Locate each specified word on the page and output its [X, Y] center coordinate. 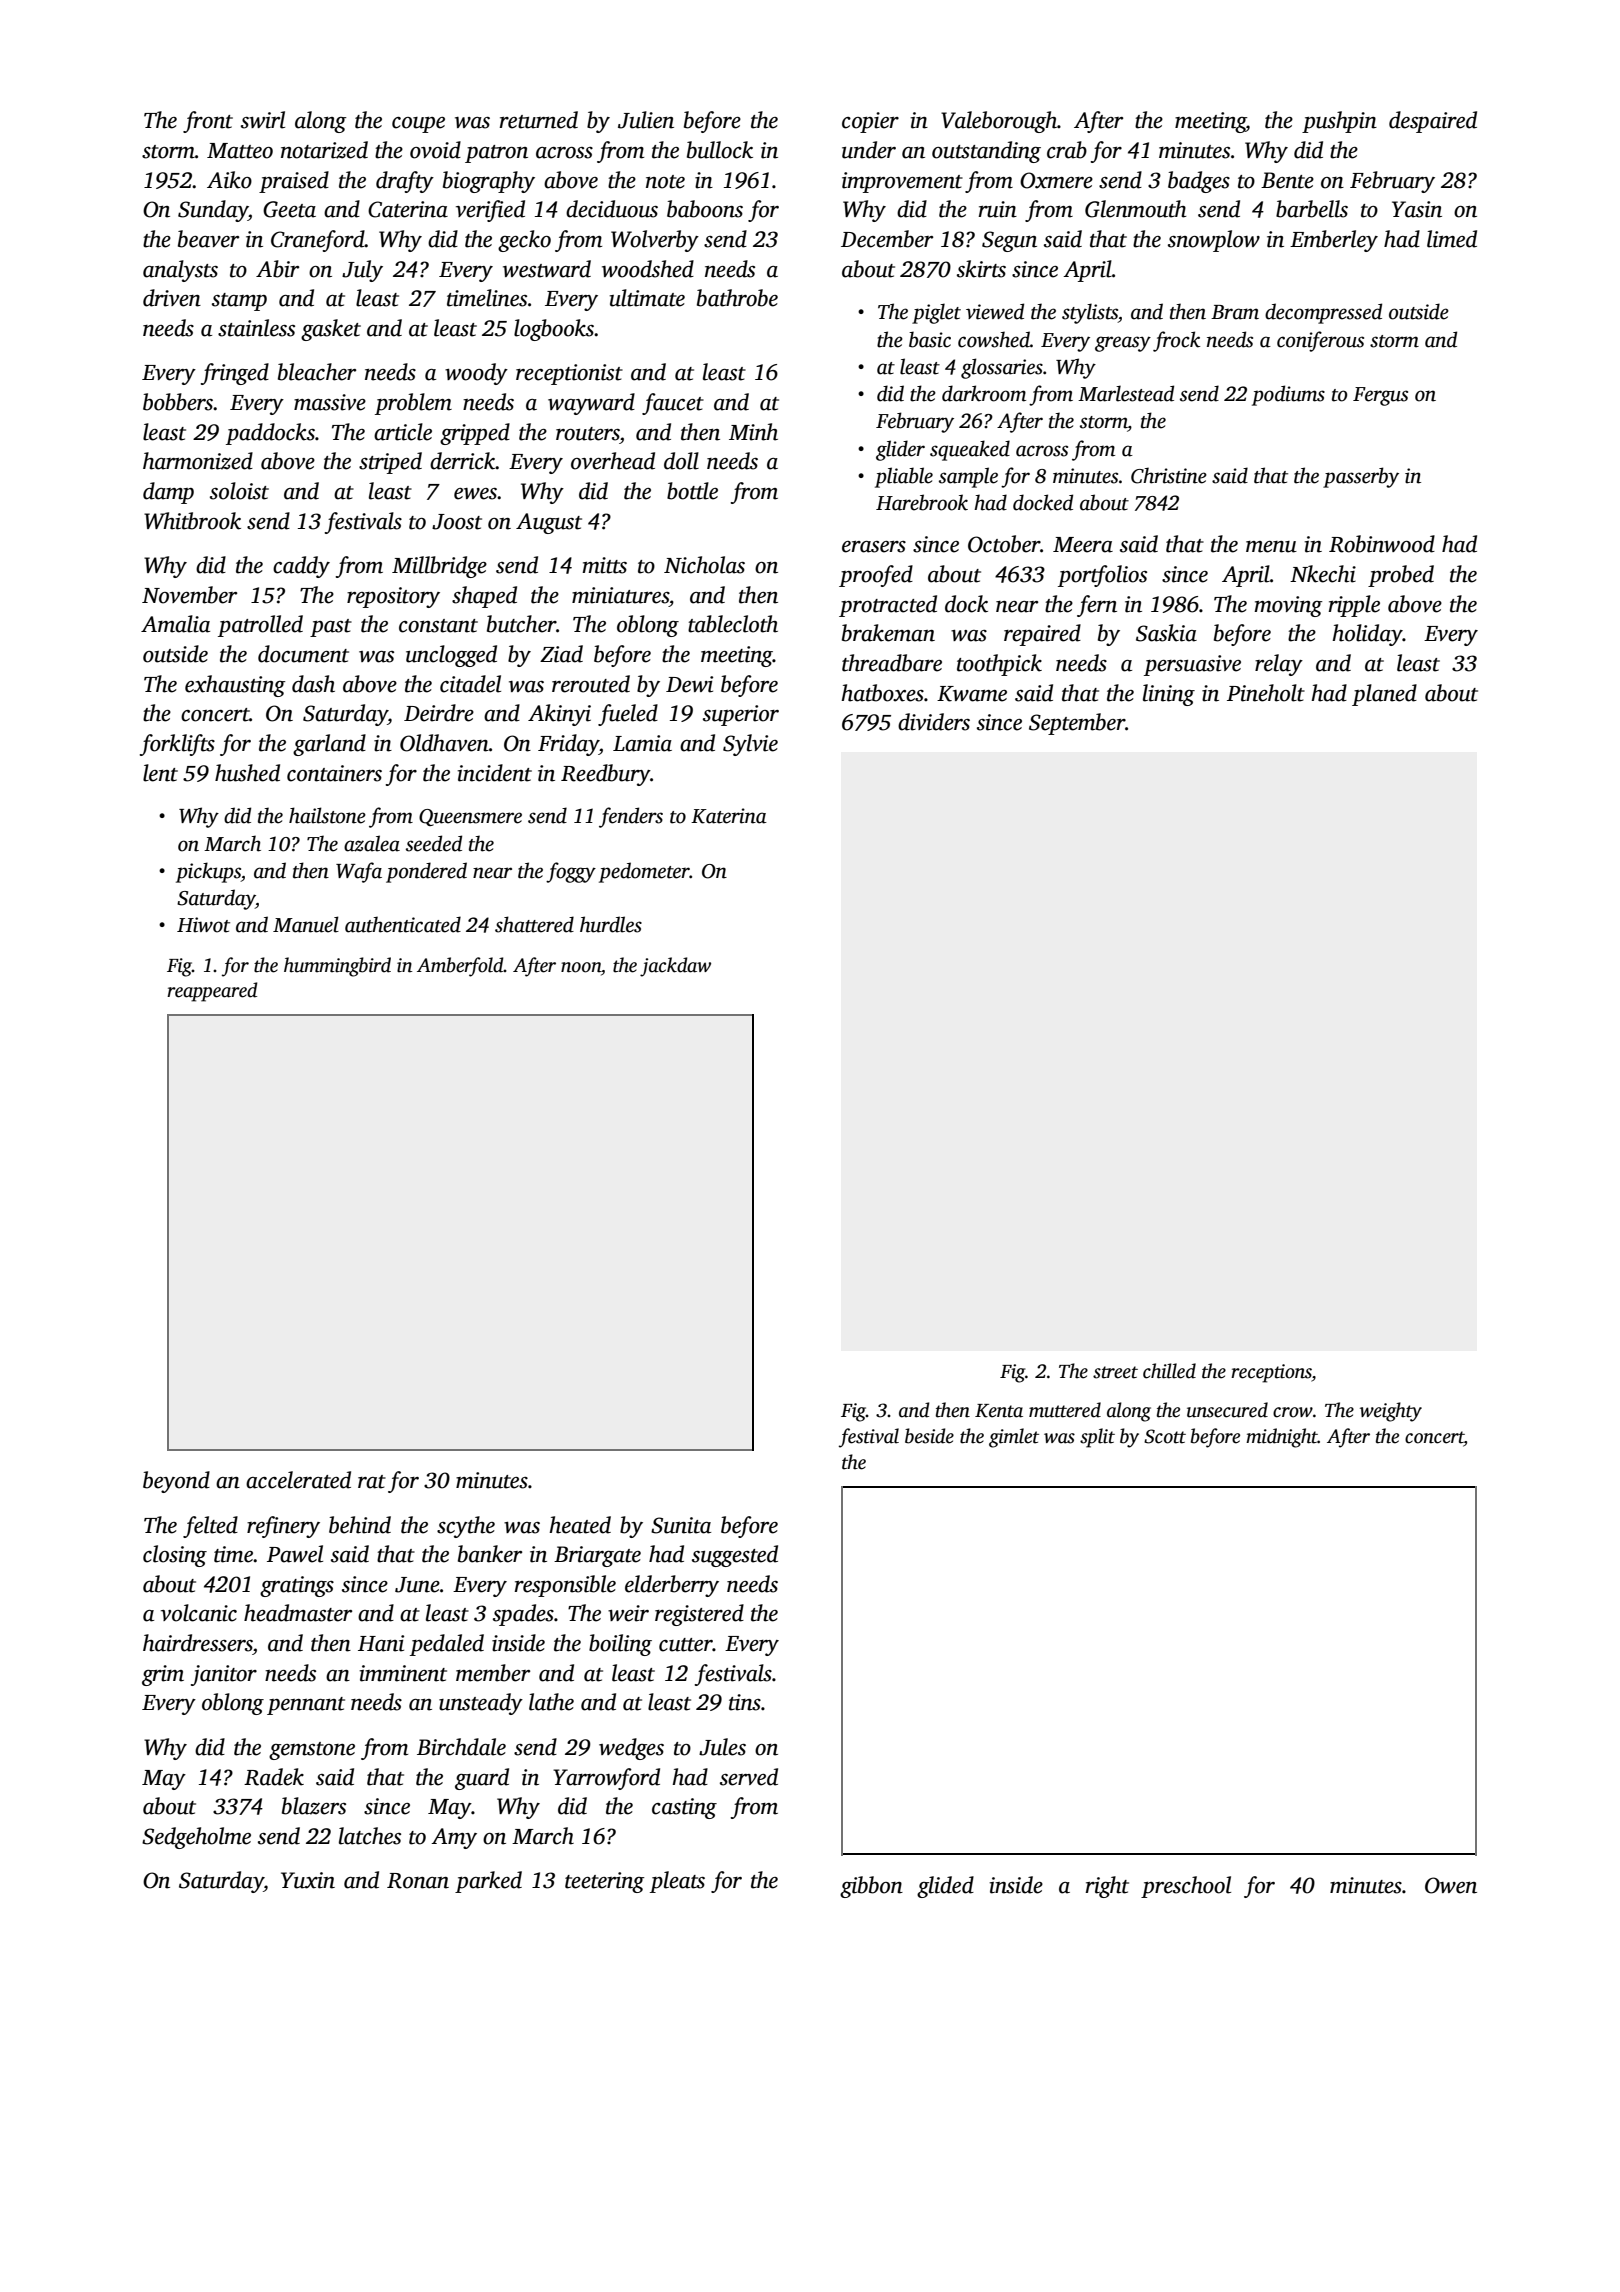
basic [930, 339]
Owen [1451, 1885]
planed [1384, 695]
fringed [235, 374]
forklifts [177, 745]
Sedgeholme [196, 1838]
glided [945, 1887]
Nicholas [704, 565]
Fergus [1380, 396]
